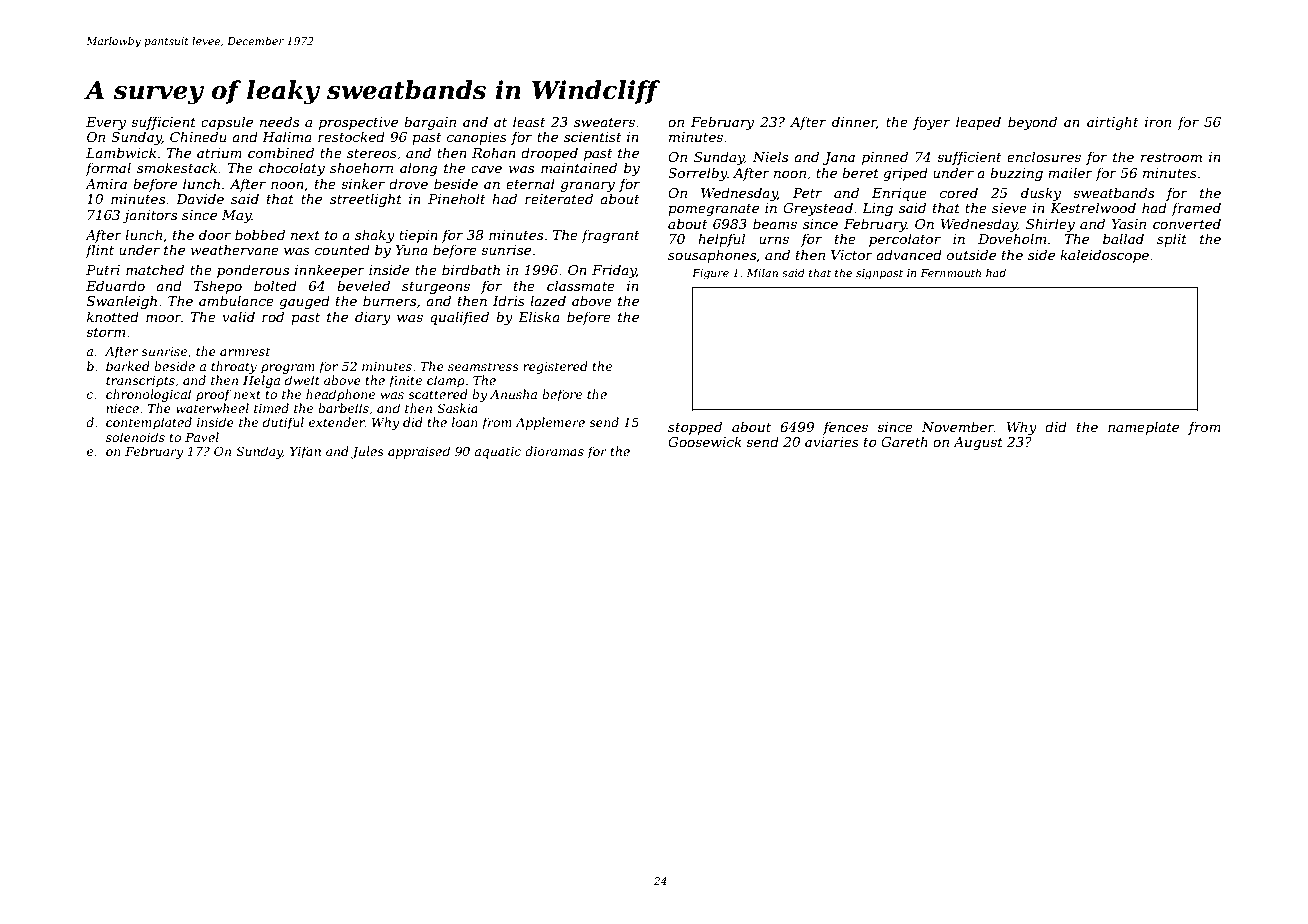 The height and width of the image is (924, 1308). What do you see at coordinates (554, 451) in the image?
I see `dioramas` at bounding box center [554, 451].
